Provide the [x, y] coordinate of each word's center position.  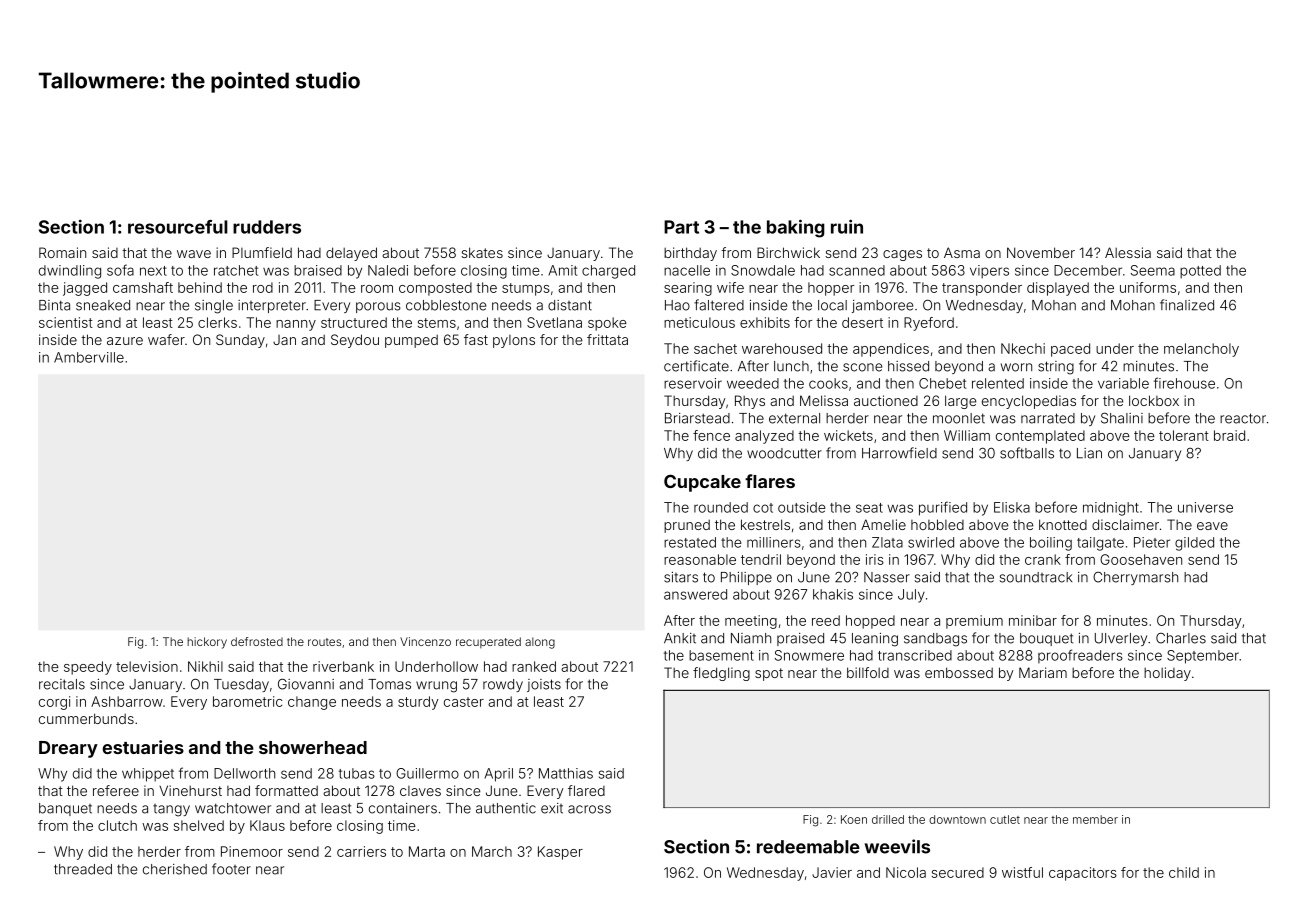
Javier [832, 872]
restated [690, 542]
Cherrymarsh [1135, 578]
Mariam [1043, 672]
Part [681, 227]
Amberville [89, 357]
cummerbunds [86, 718]
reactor [1243, 418]
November [1041, 252]
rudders [267, 227]
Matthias [566, 773]
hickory [207, 643]
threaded [83, 869]
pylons [514, 341]
